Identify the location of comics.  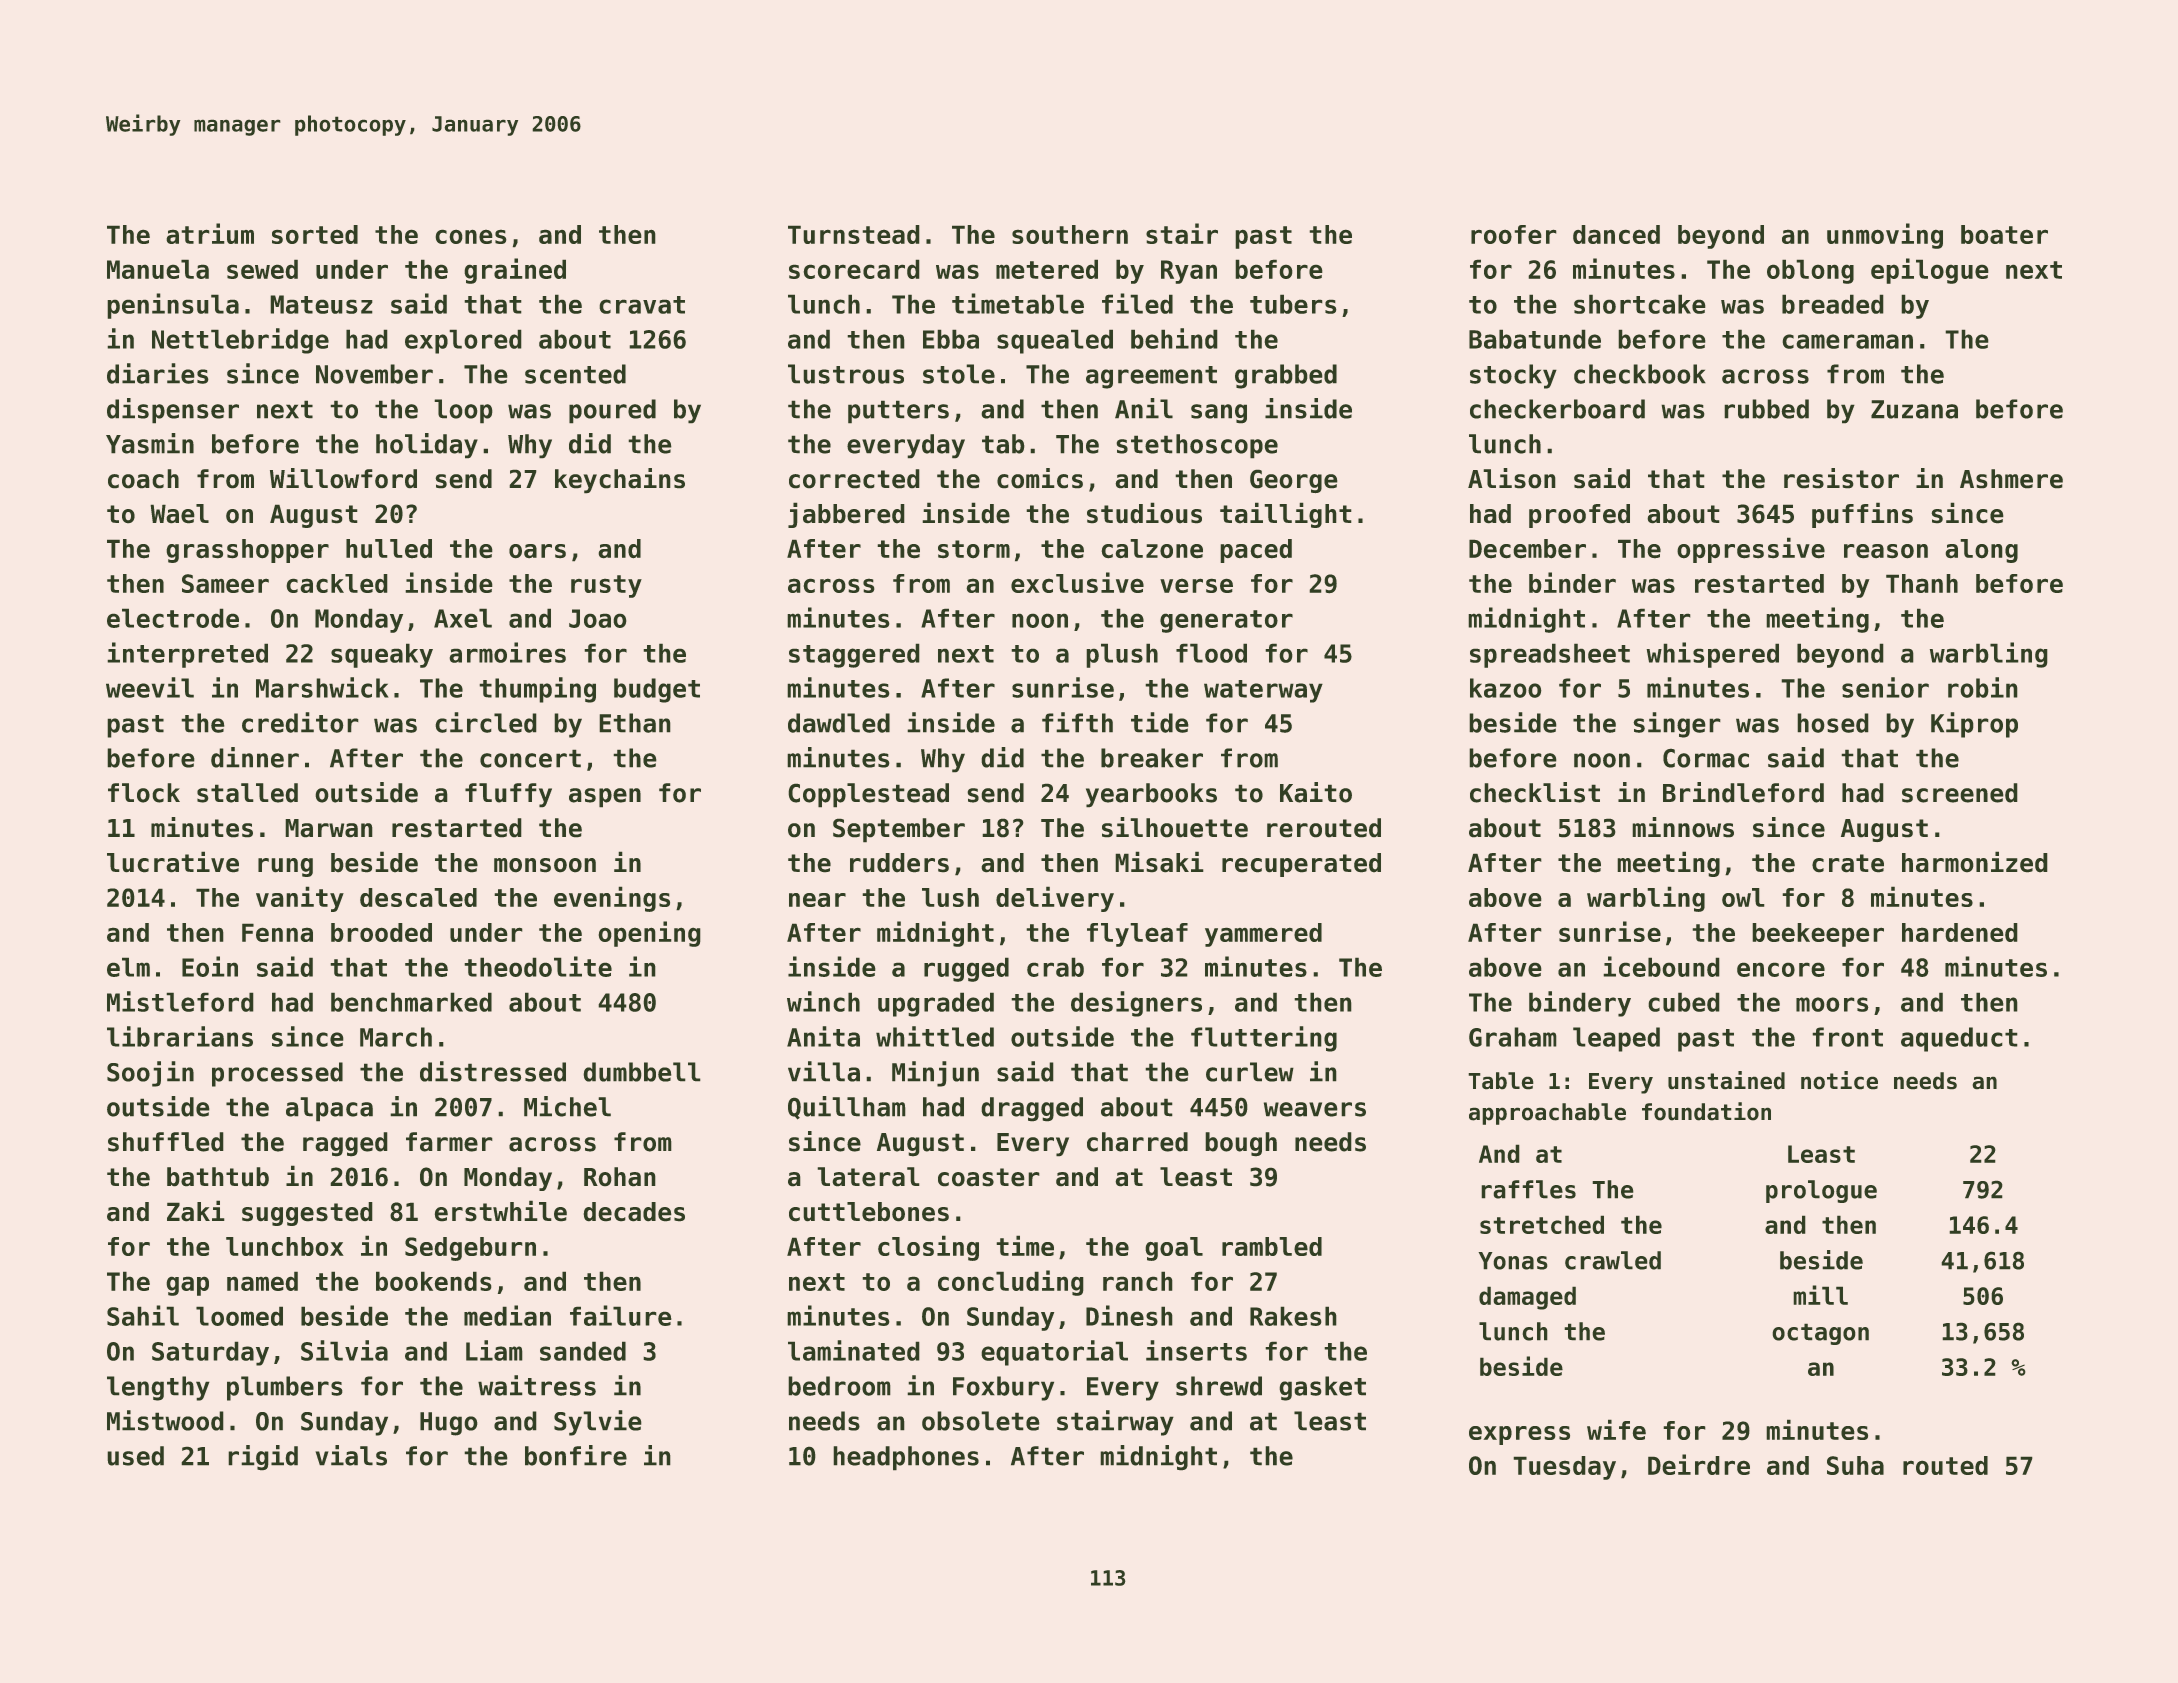
(1040, 478).
